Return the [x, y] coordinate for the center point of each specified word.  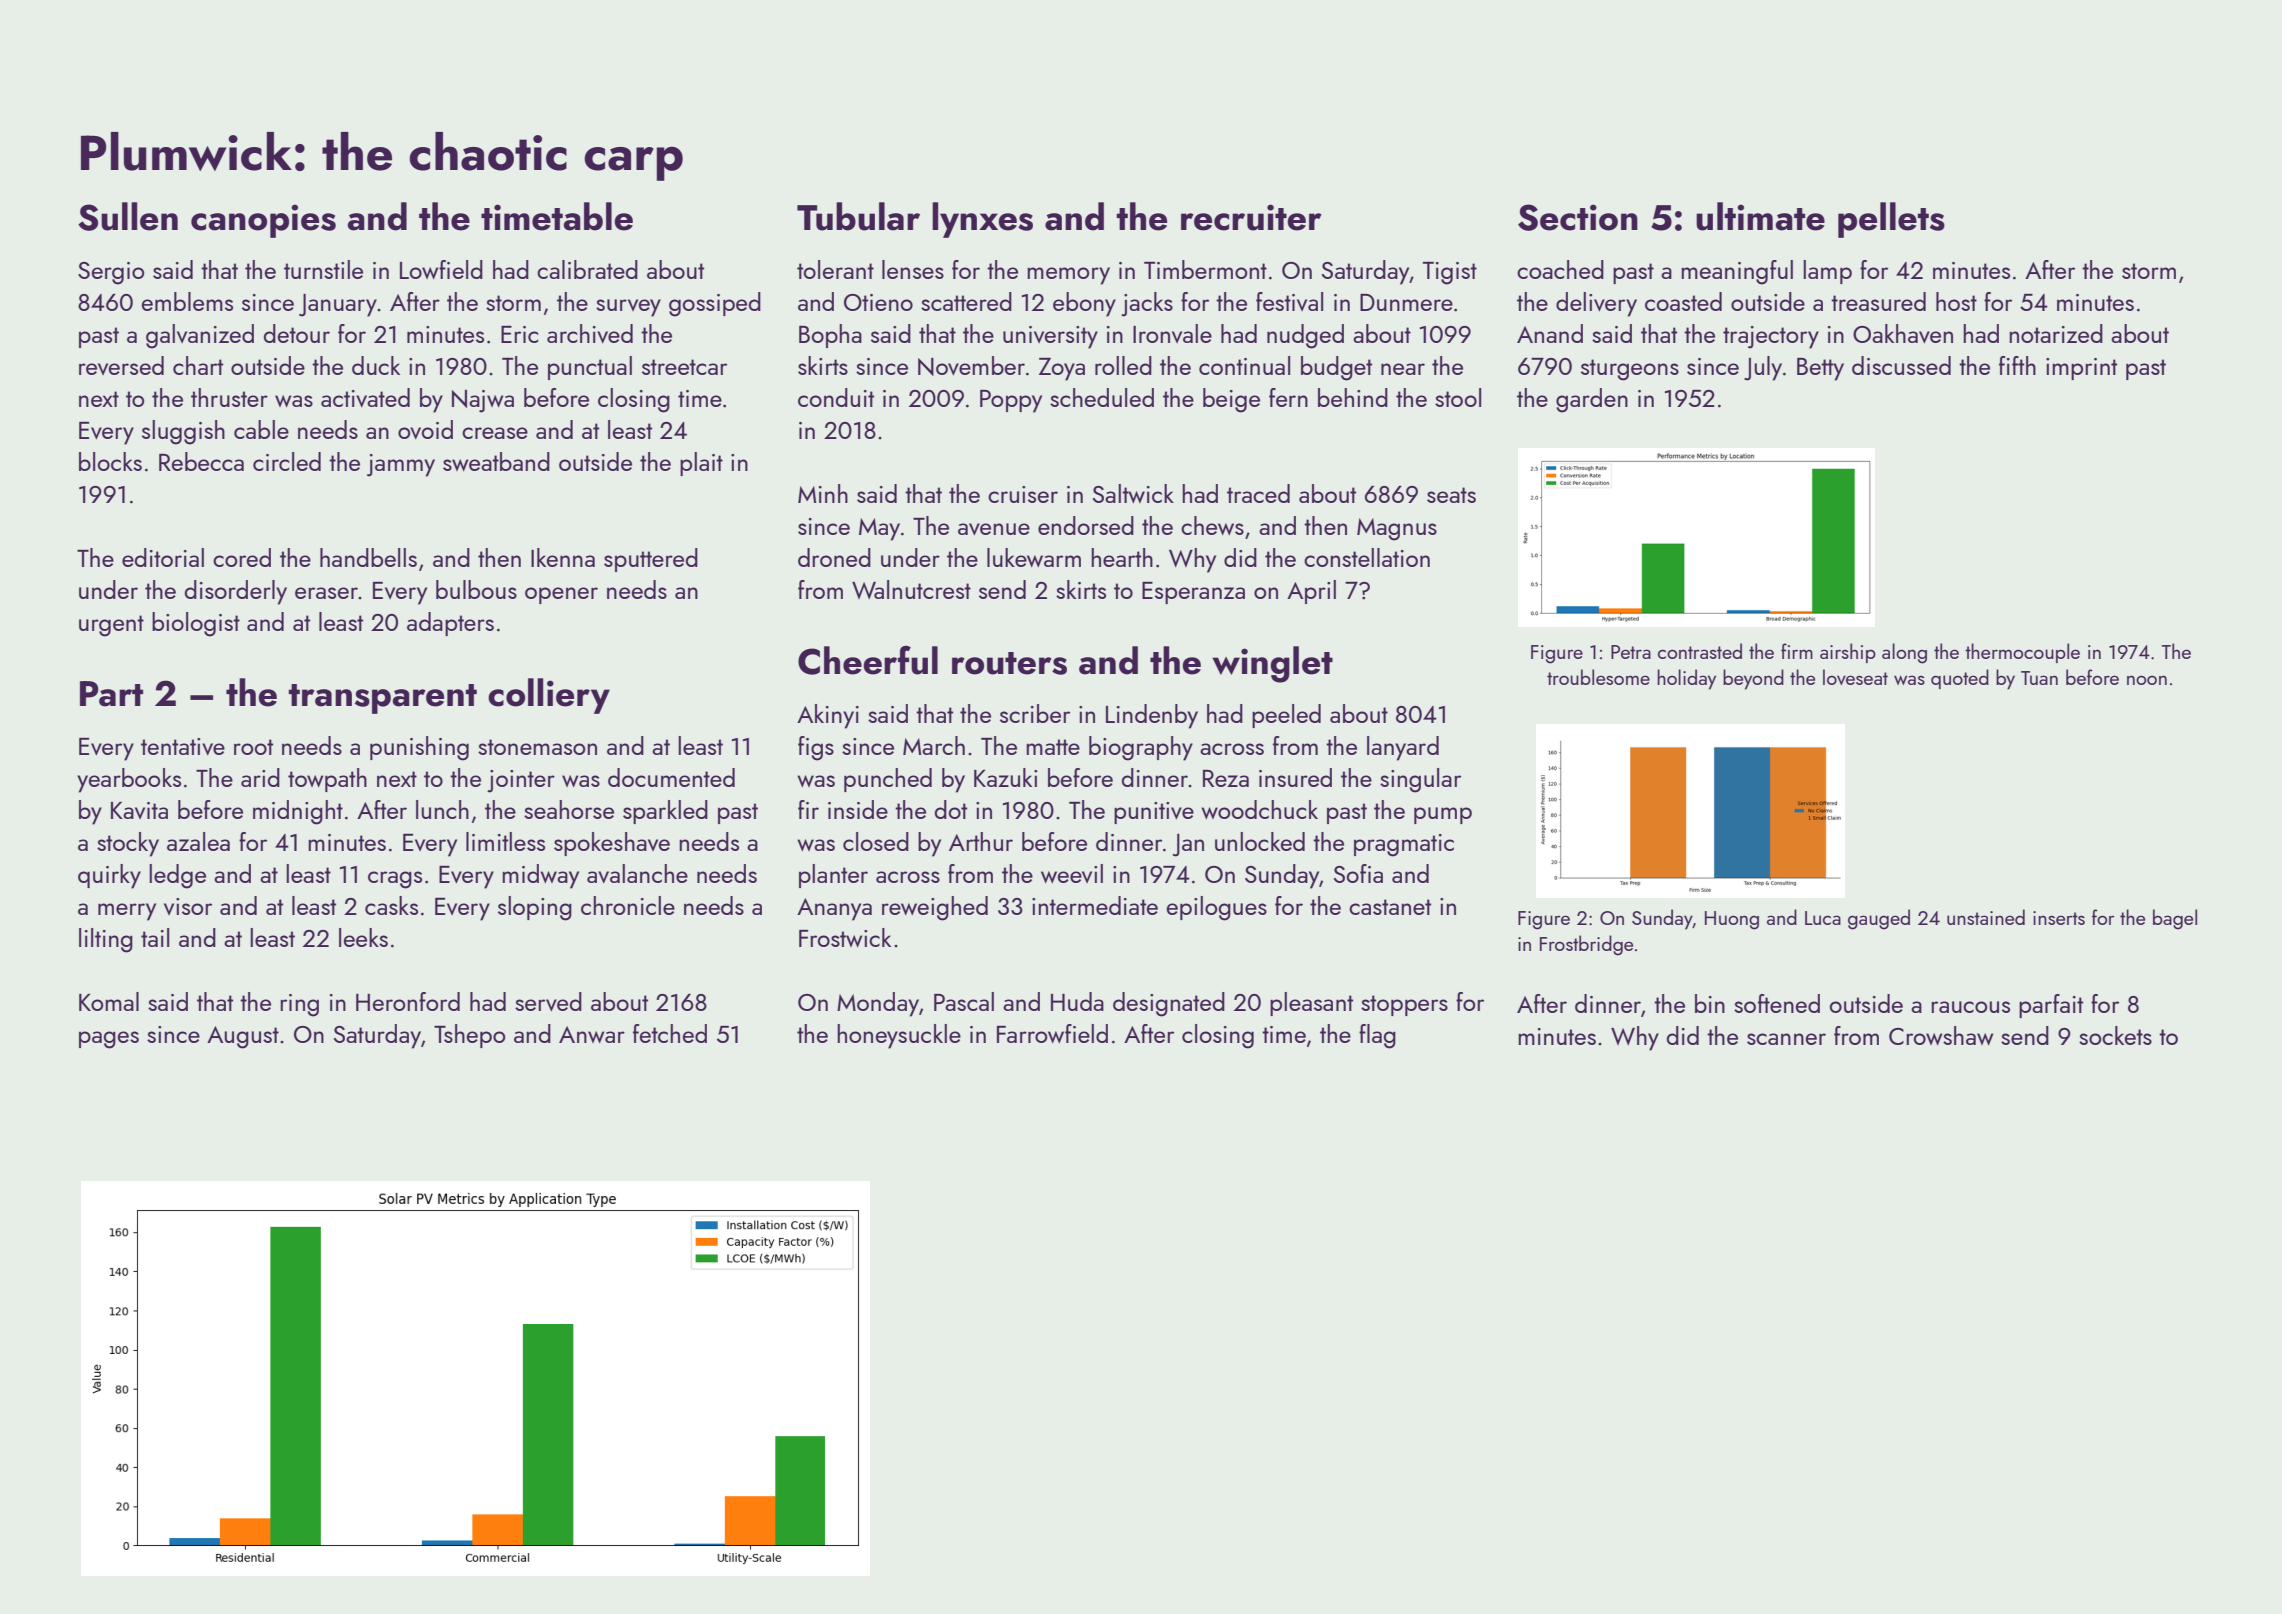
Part [111, 694]
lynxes [982, 220]
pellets [1891, 220]
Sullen [128, 216]
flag [1377, 1036]
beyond [1753, 679]
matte [1053, 747]
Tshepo [469, 1036]
